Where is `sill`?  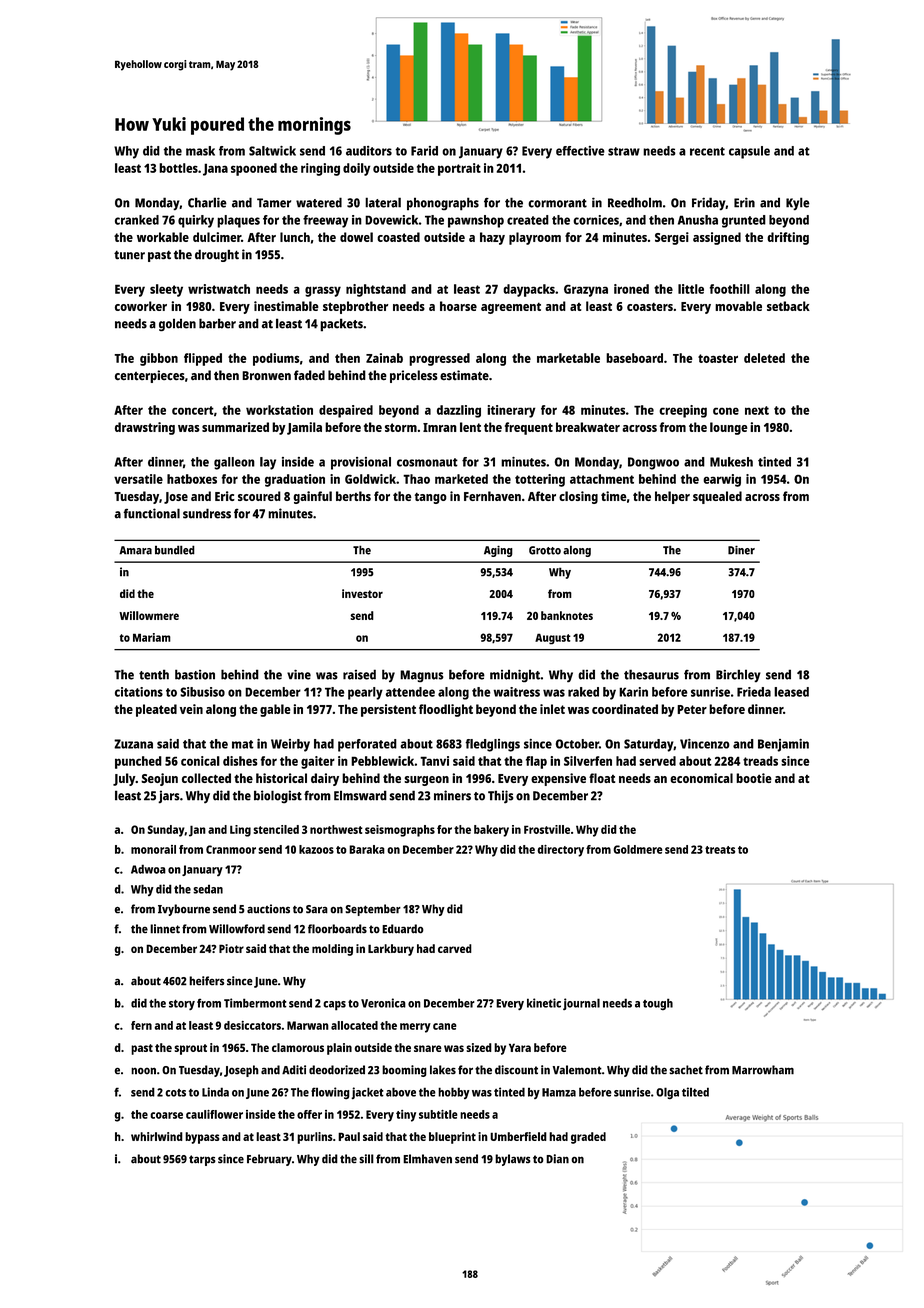 sill is located at coordinates (366, 1159).
